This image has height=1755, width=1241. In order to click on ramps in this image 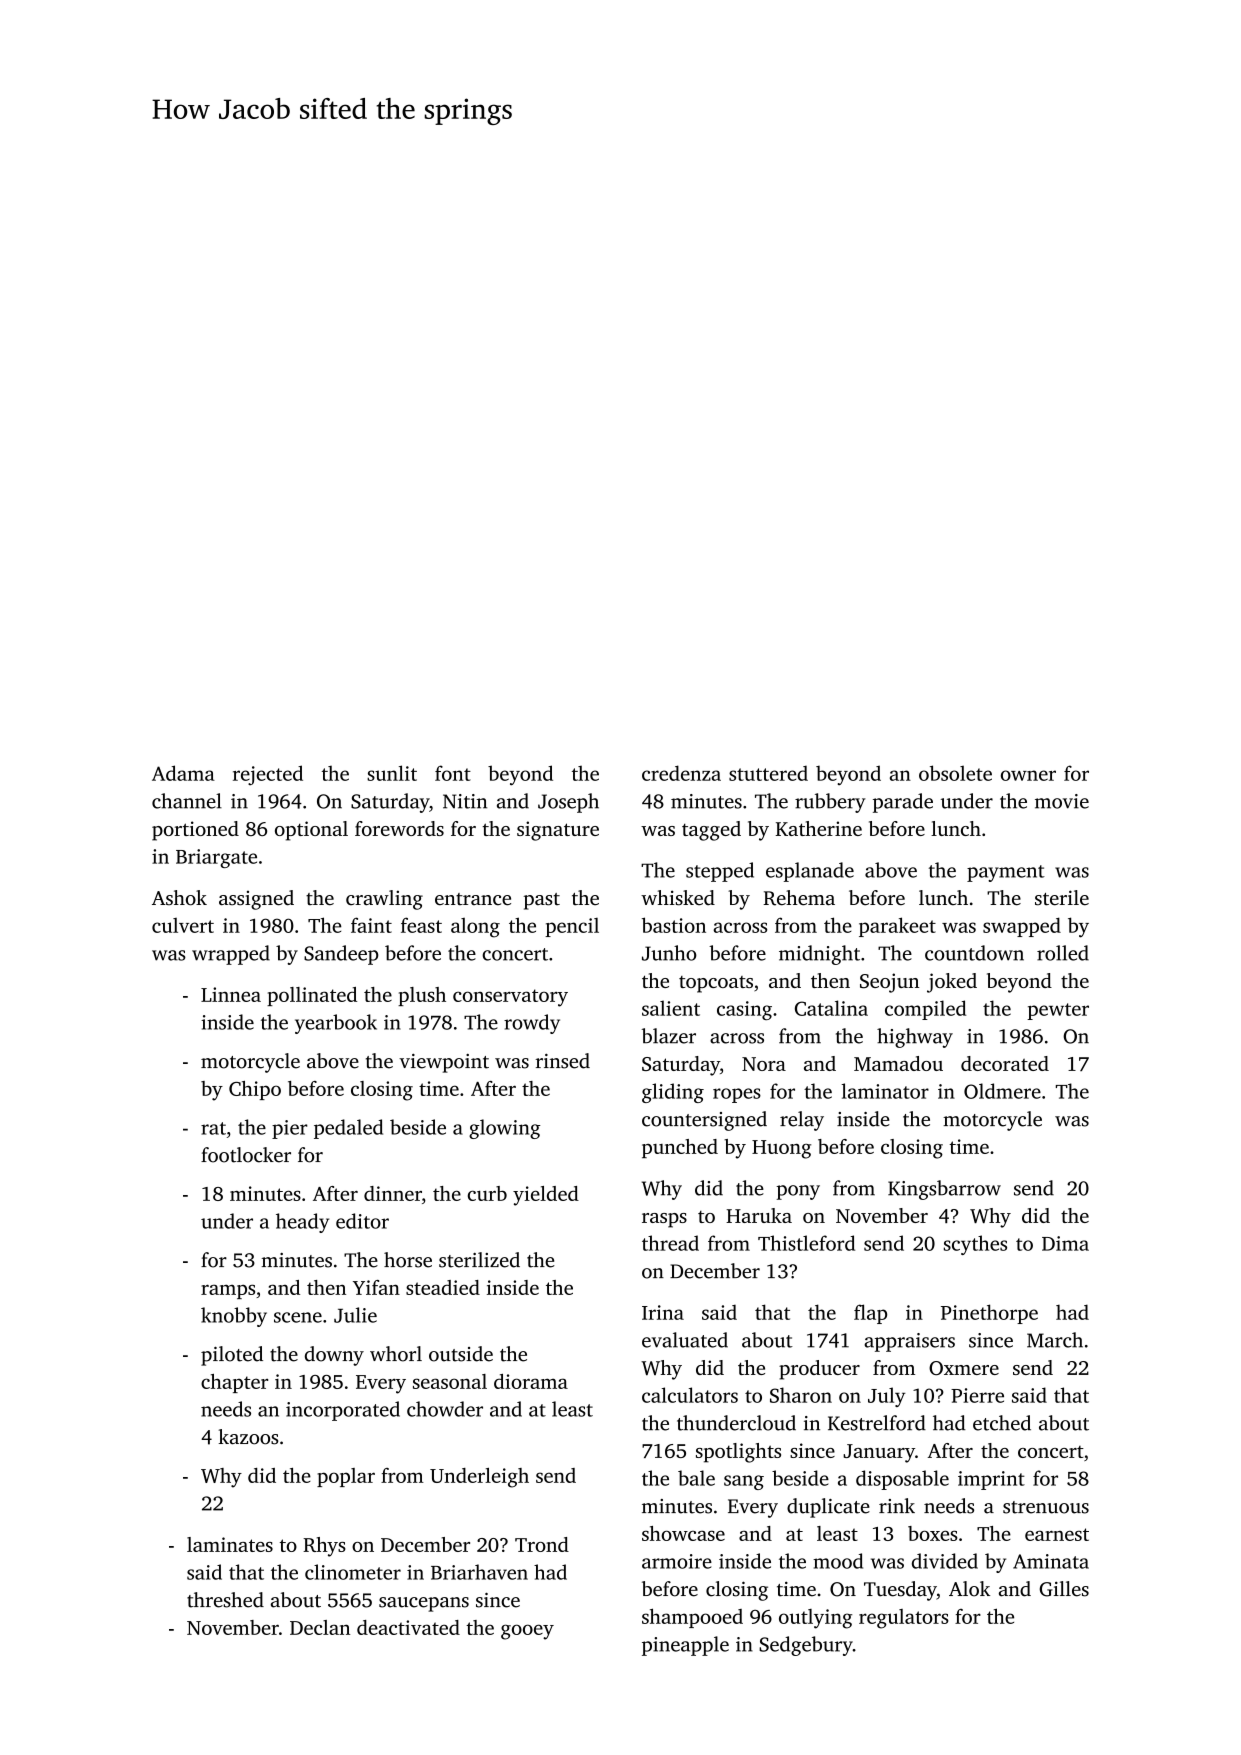, I will do `click(228, 1291)`.
